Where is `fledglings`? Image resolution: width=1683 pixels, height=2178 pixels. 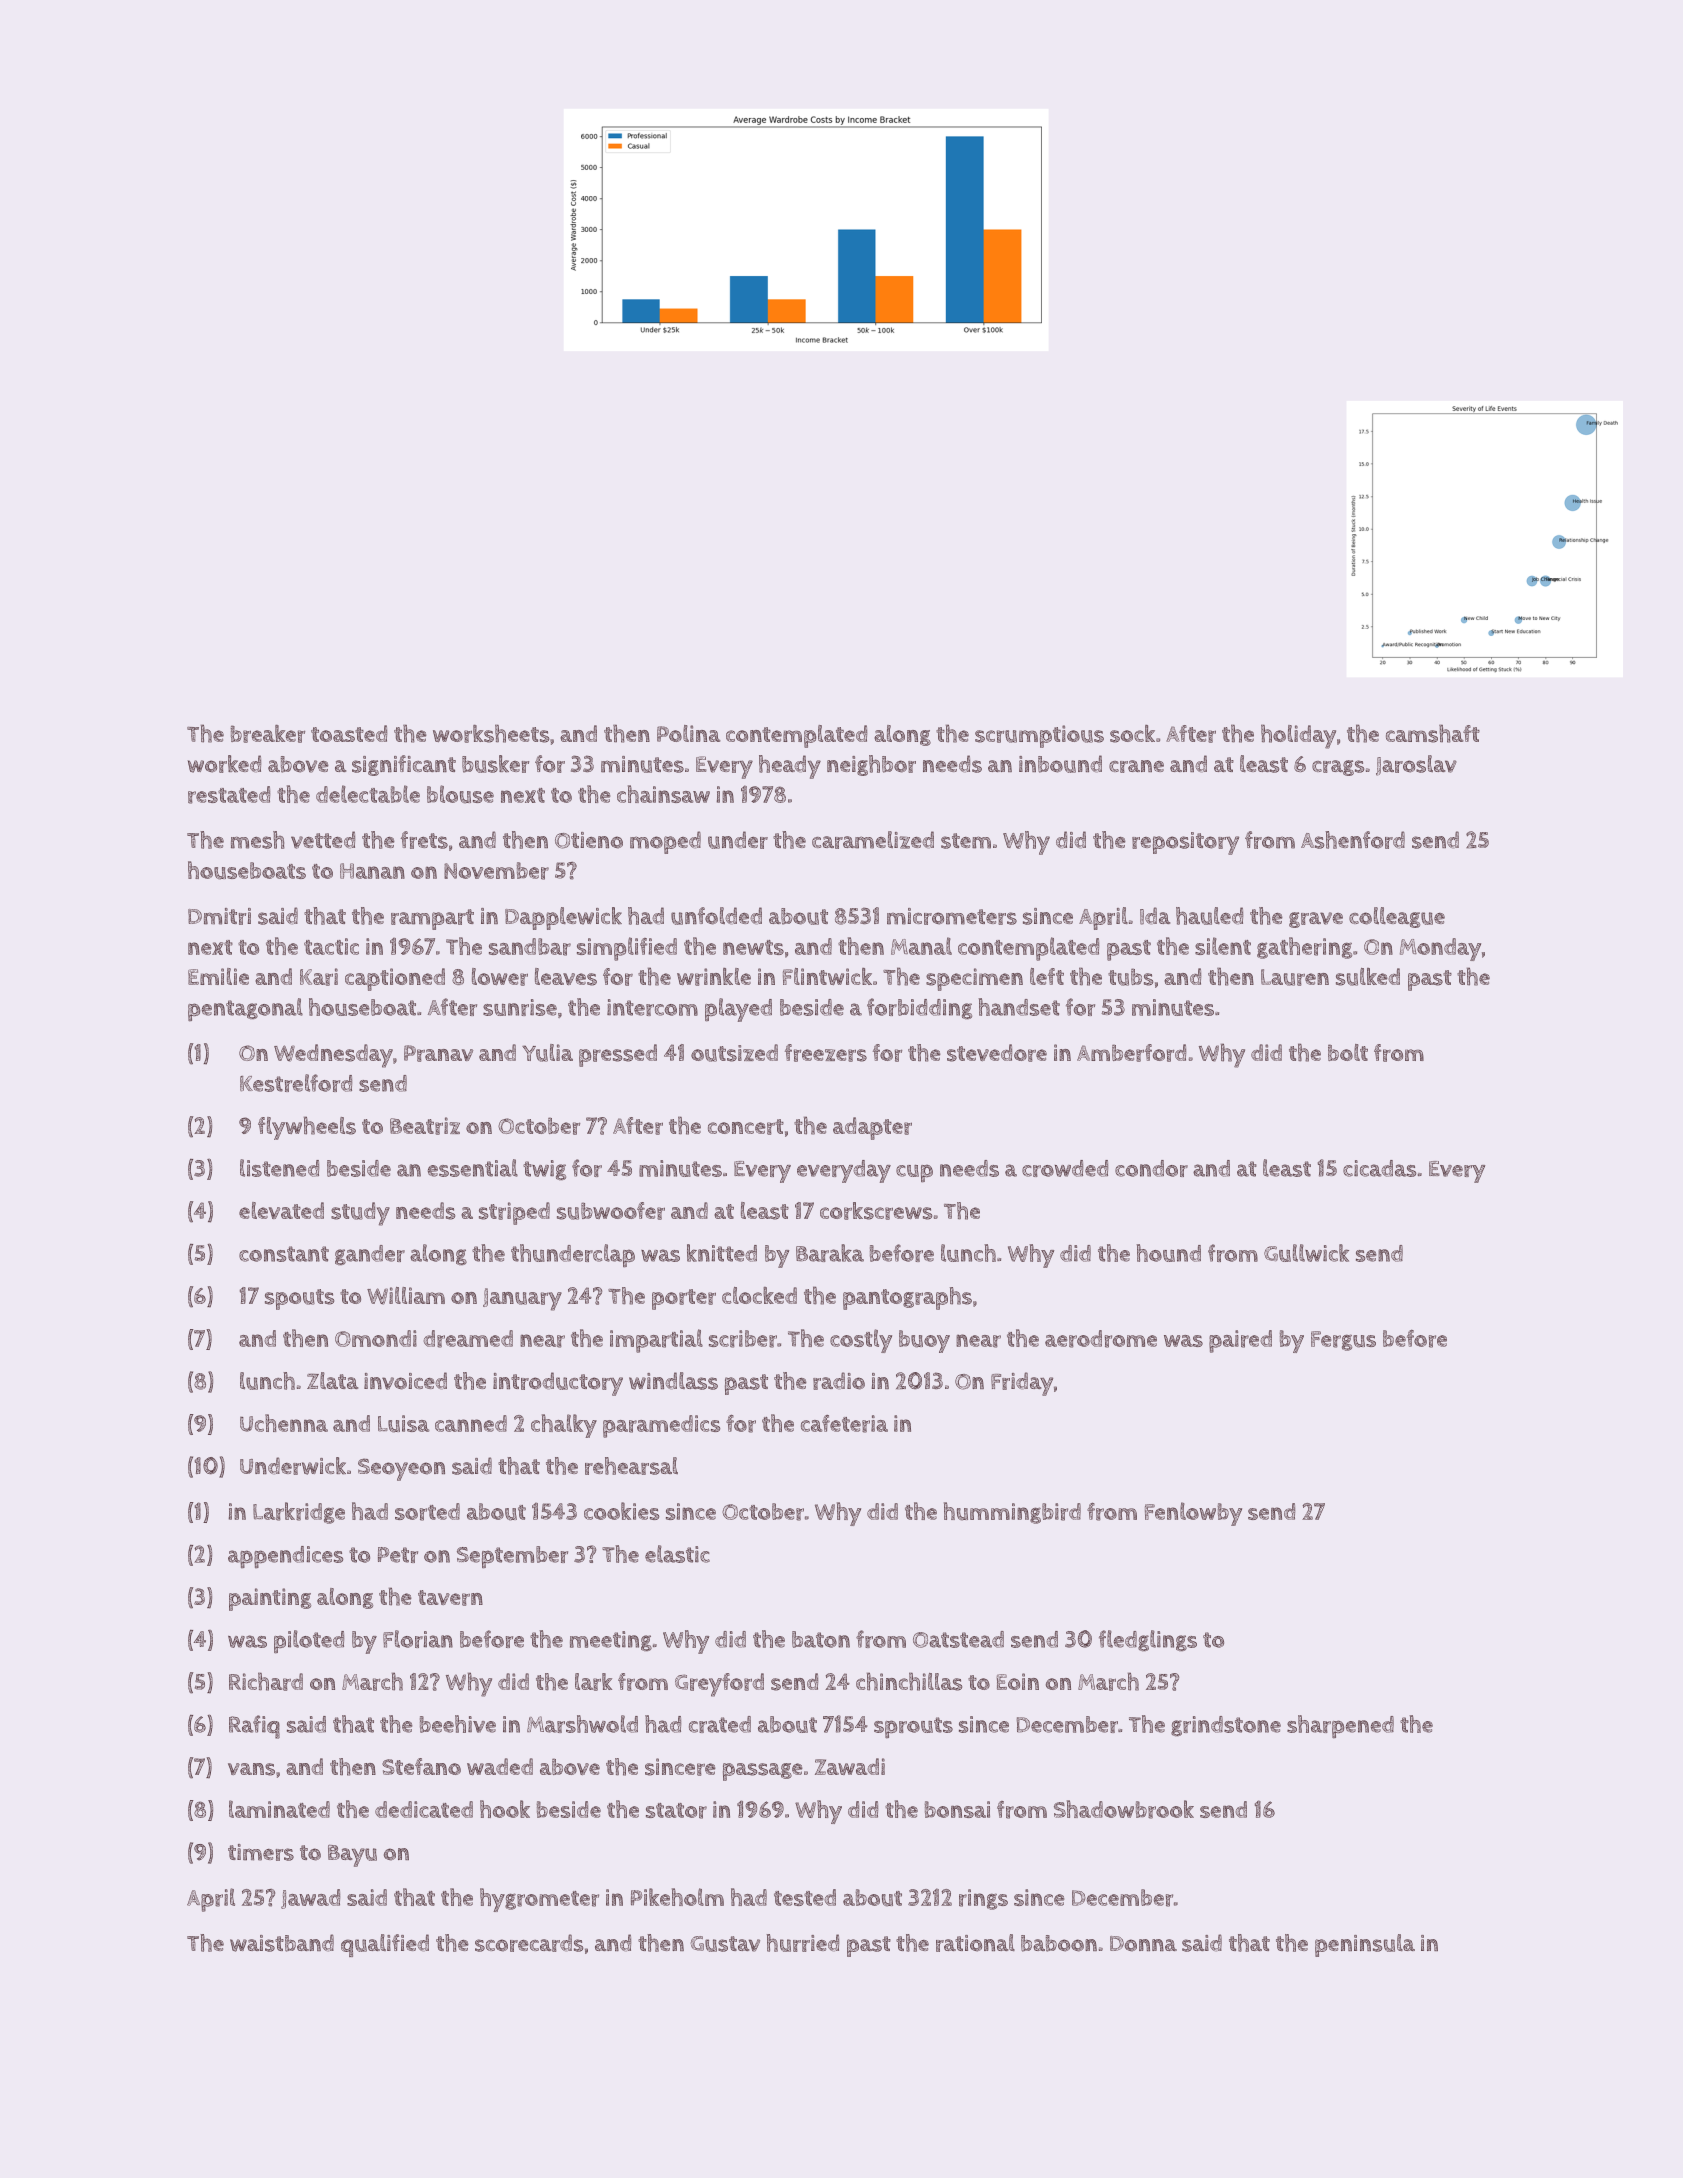 fledglings is located at coordinates (1148, 1641).
